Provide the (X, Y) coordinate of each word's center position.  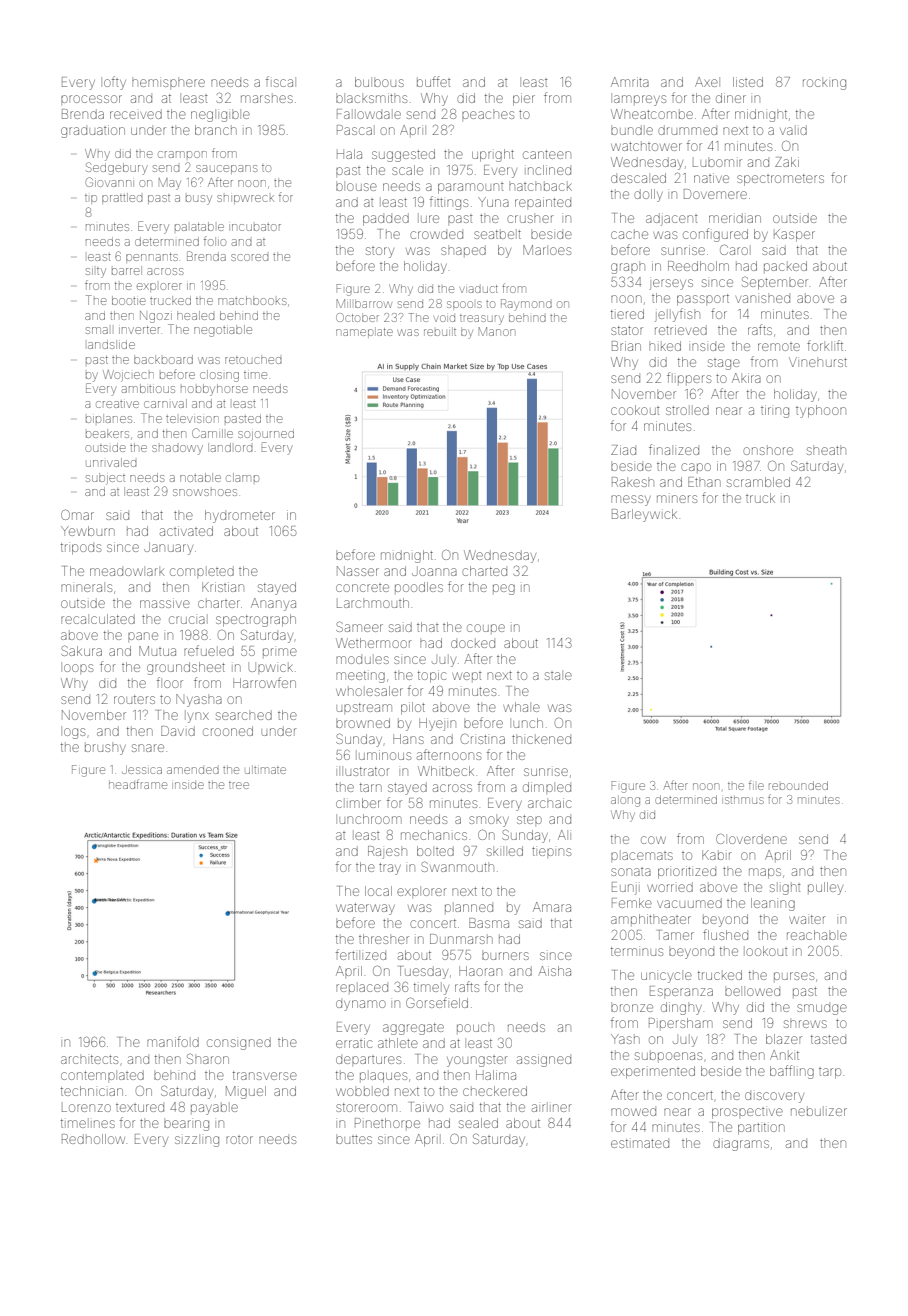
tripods (81, 549)
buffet (434, 81)
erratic (354, 1043)
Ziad (623, 450)
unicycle (666, 977)
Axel (706, 82)
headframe (138, 784)
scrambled (758, 482)
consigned (239, 1043)
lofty (115, 83)
